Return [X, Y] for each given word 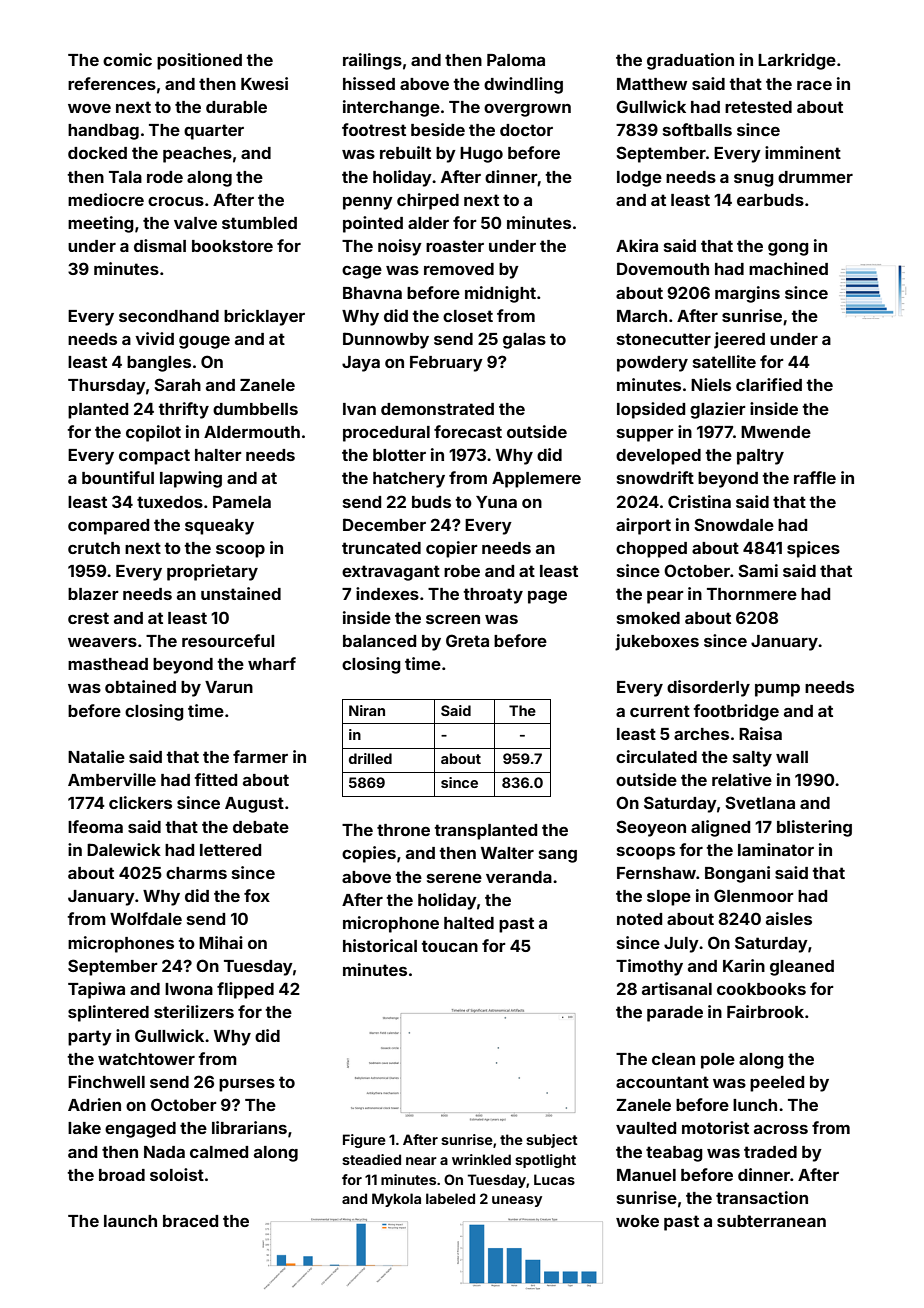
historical [380, 945]
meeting [101, 224]
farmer [260, 756]
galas [524, 341]
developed [658, 457]
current [660, 711]
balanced [379, 641]
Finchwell [106, 1081]
